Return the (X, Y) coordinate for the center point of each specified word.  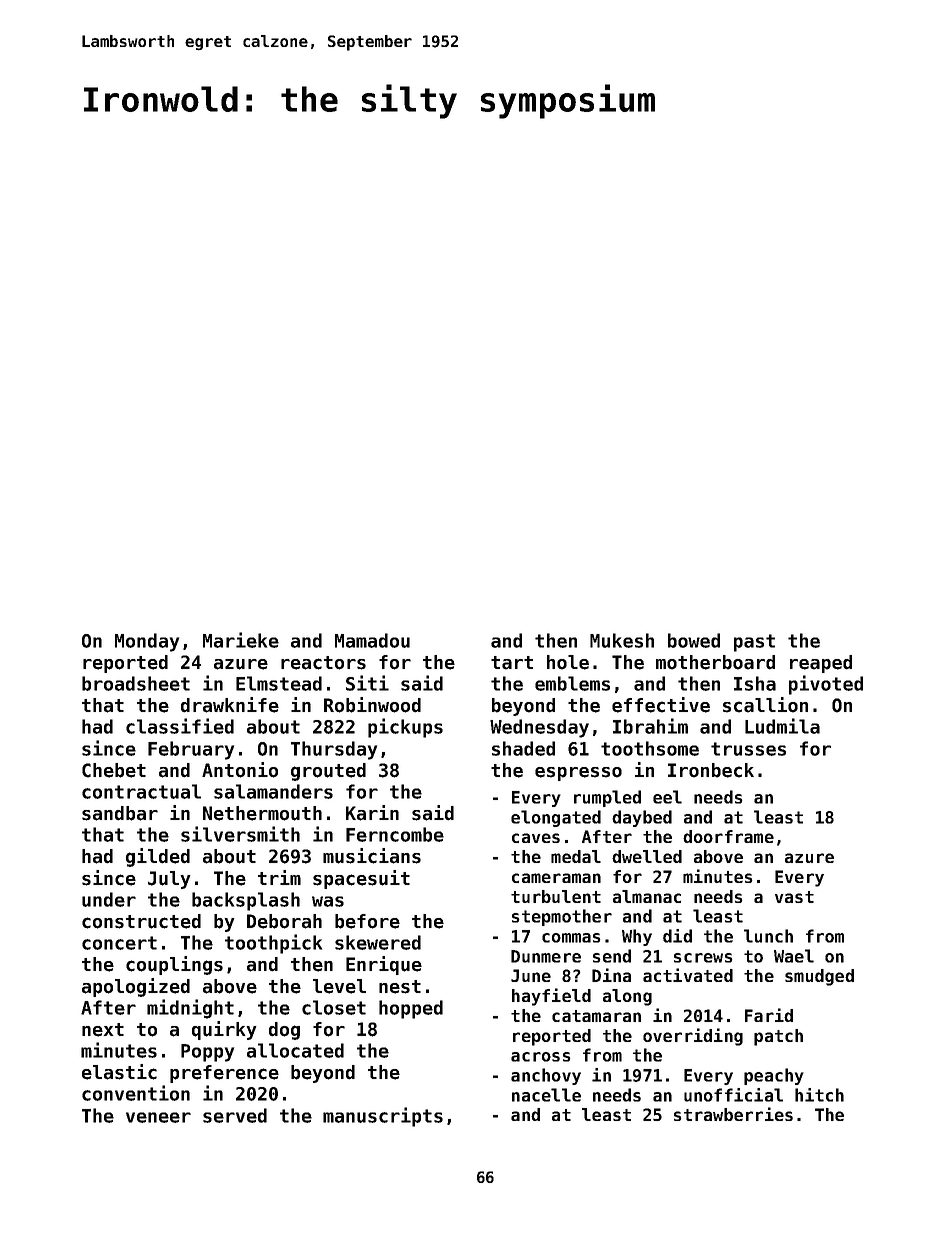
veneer (158, 1117)
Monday (147, 642)
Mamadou (372, 640)
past (754, 643)
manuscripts (383, 1117)
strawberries (733, 1114)
